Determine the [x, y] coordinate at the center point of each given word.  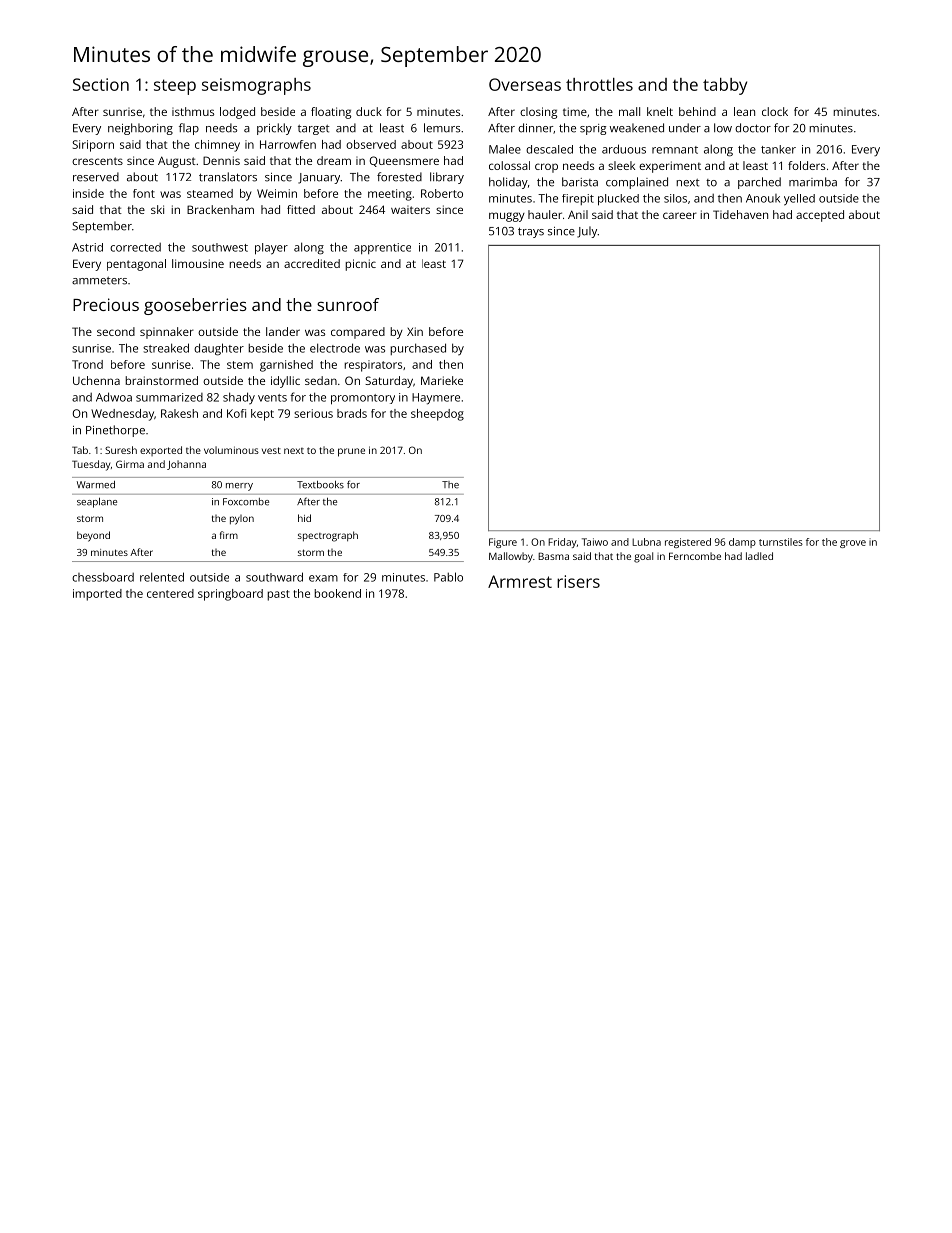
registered [688, 543]
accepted [820, 216]
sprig [593, 129]
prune [351, 452]
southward [274, 577]
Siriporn [93, 146]
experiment [670, 167]
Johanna [186, 465]
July [587, 232]
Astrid [87, 247]
